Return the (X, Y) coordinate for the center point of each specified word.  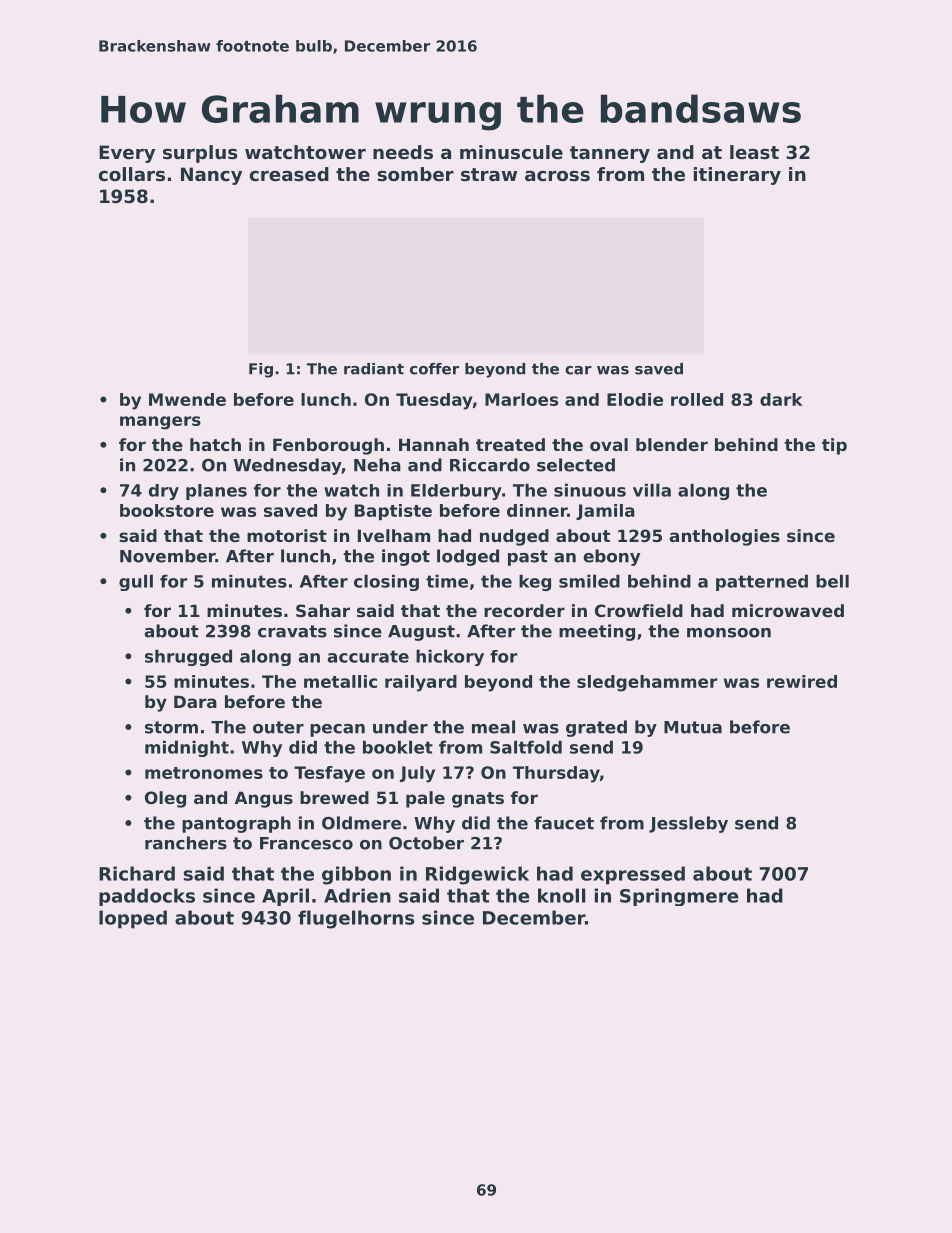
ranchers (186, 843)
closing (386, 582)
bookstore (167, 510)
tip (834, 446)
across (557, 176)
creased (289, 174)
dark (781, 399)
